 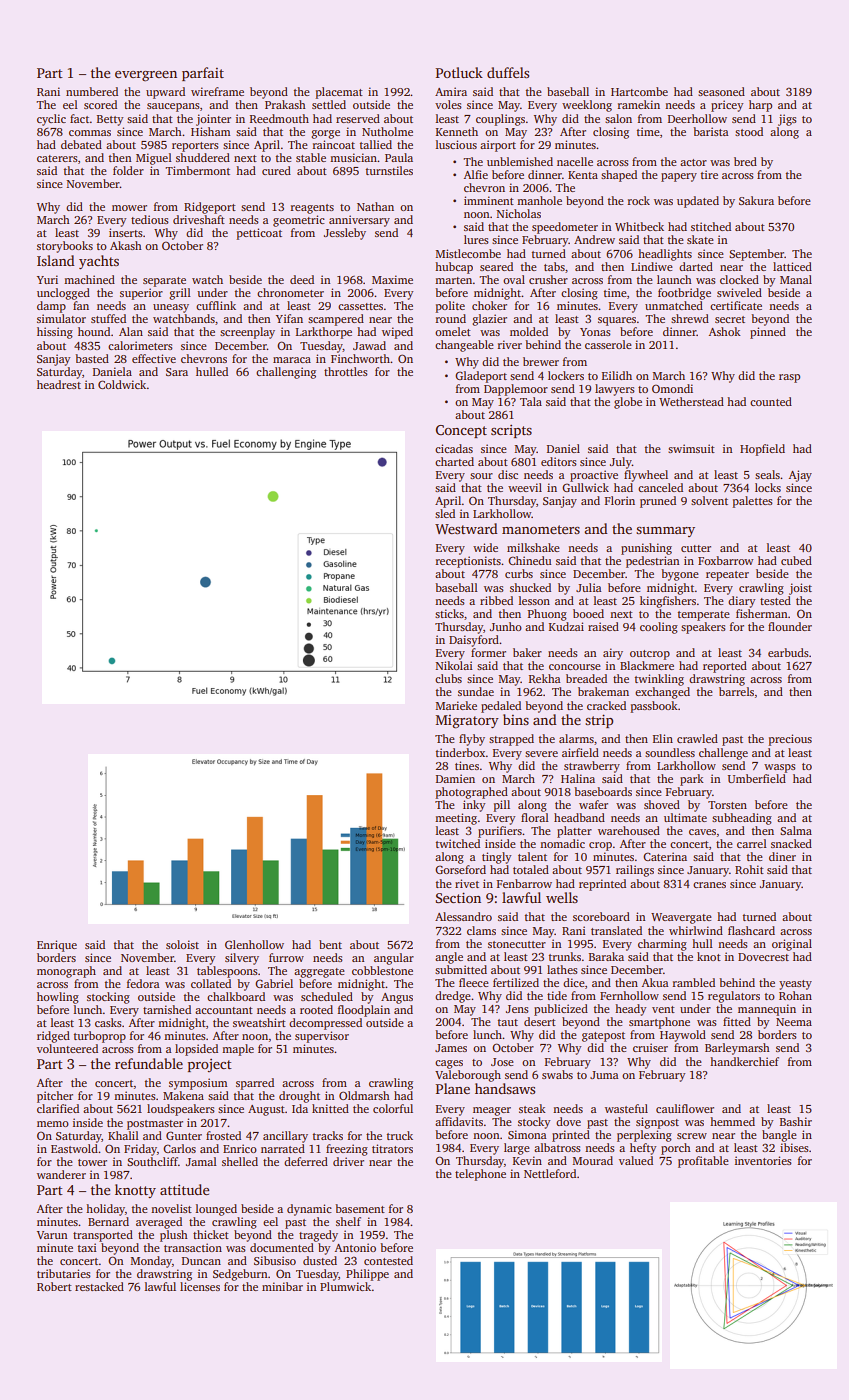 What do you see at coordinates (782, 856) in the image?
I see `diner` at bounding box center [782, 856].
